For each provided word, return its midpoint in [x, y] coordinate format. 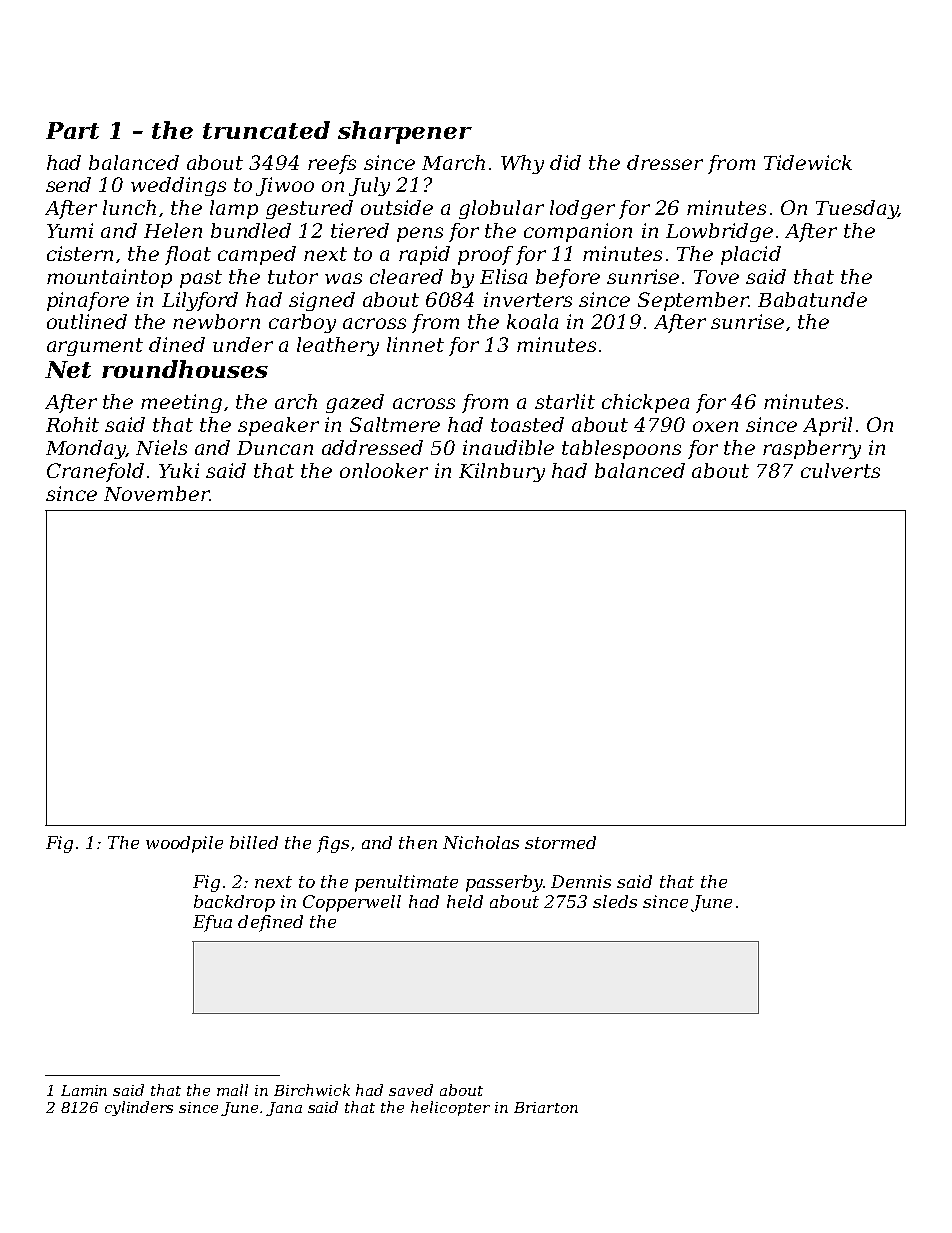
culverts [840, 470]
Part [72, 130]
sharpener [405, 132]
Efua [212, 923]
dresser [665, 162]
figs [333, 844]
